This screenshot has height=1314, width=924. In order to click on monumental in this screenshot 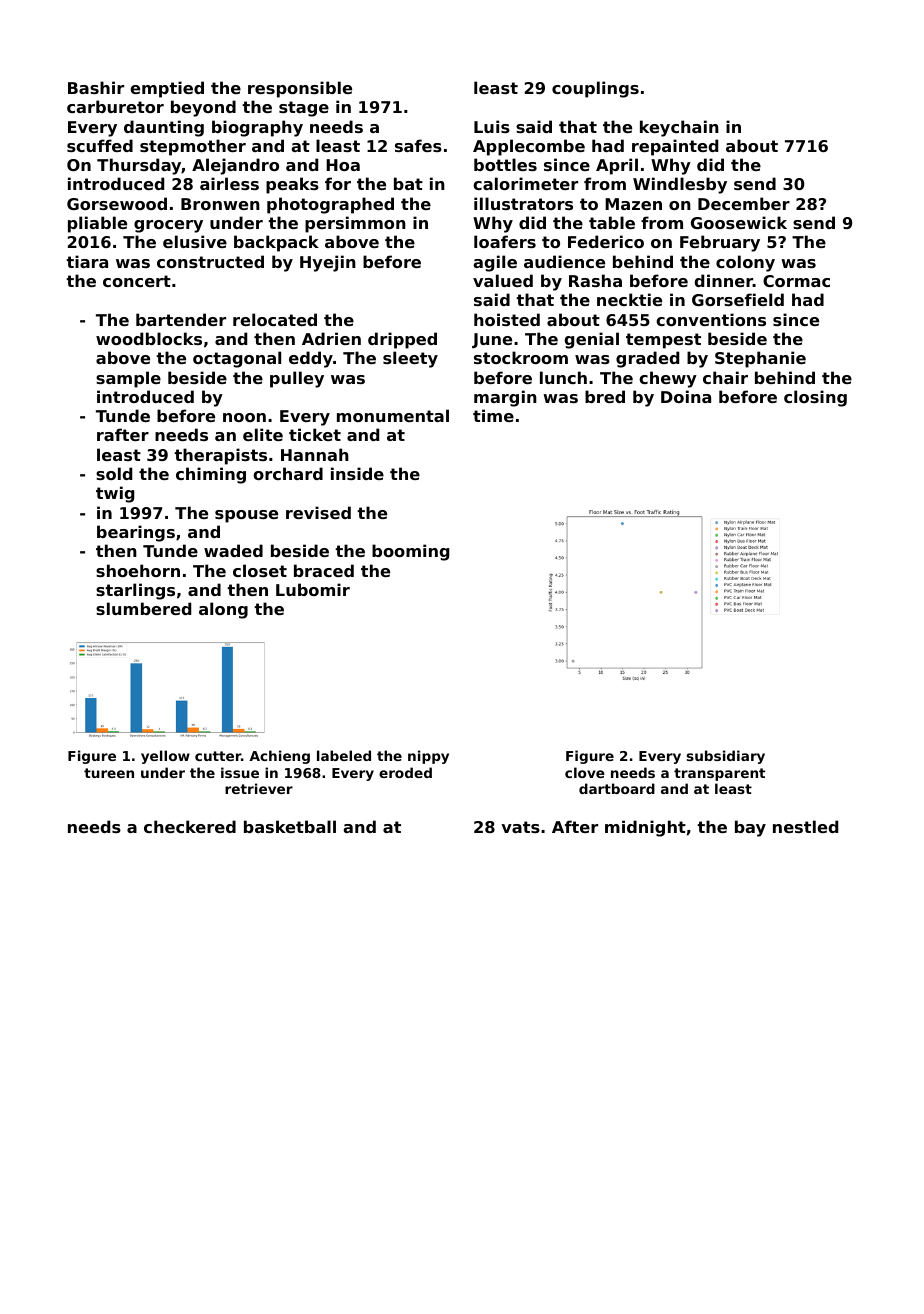, I will do `click(393, 415)`.
